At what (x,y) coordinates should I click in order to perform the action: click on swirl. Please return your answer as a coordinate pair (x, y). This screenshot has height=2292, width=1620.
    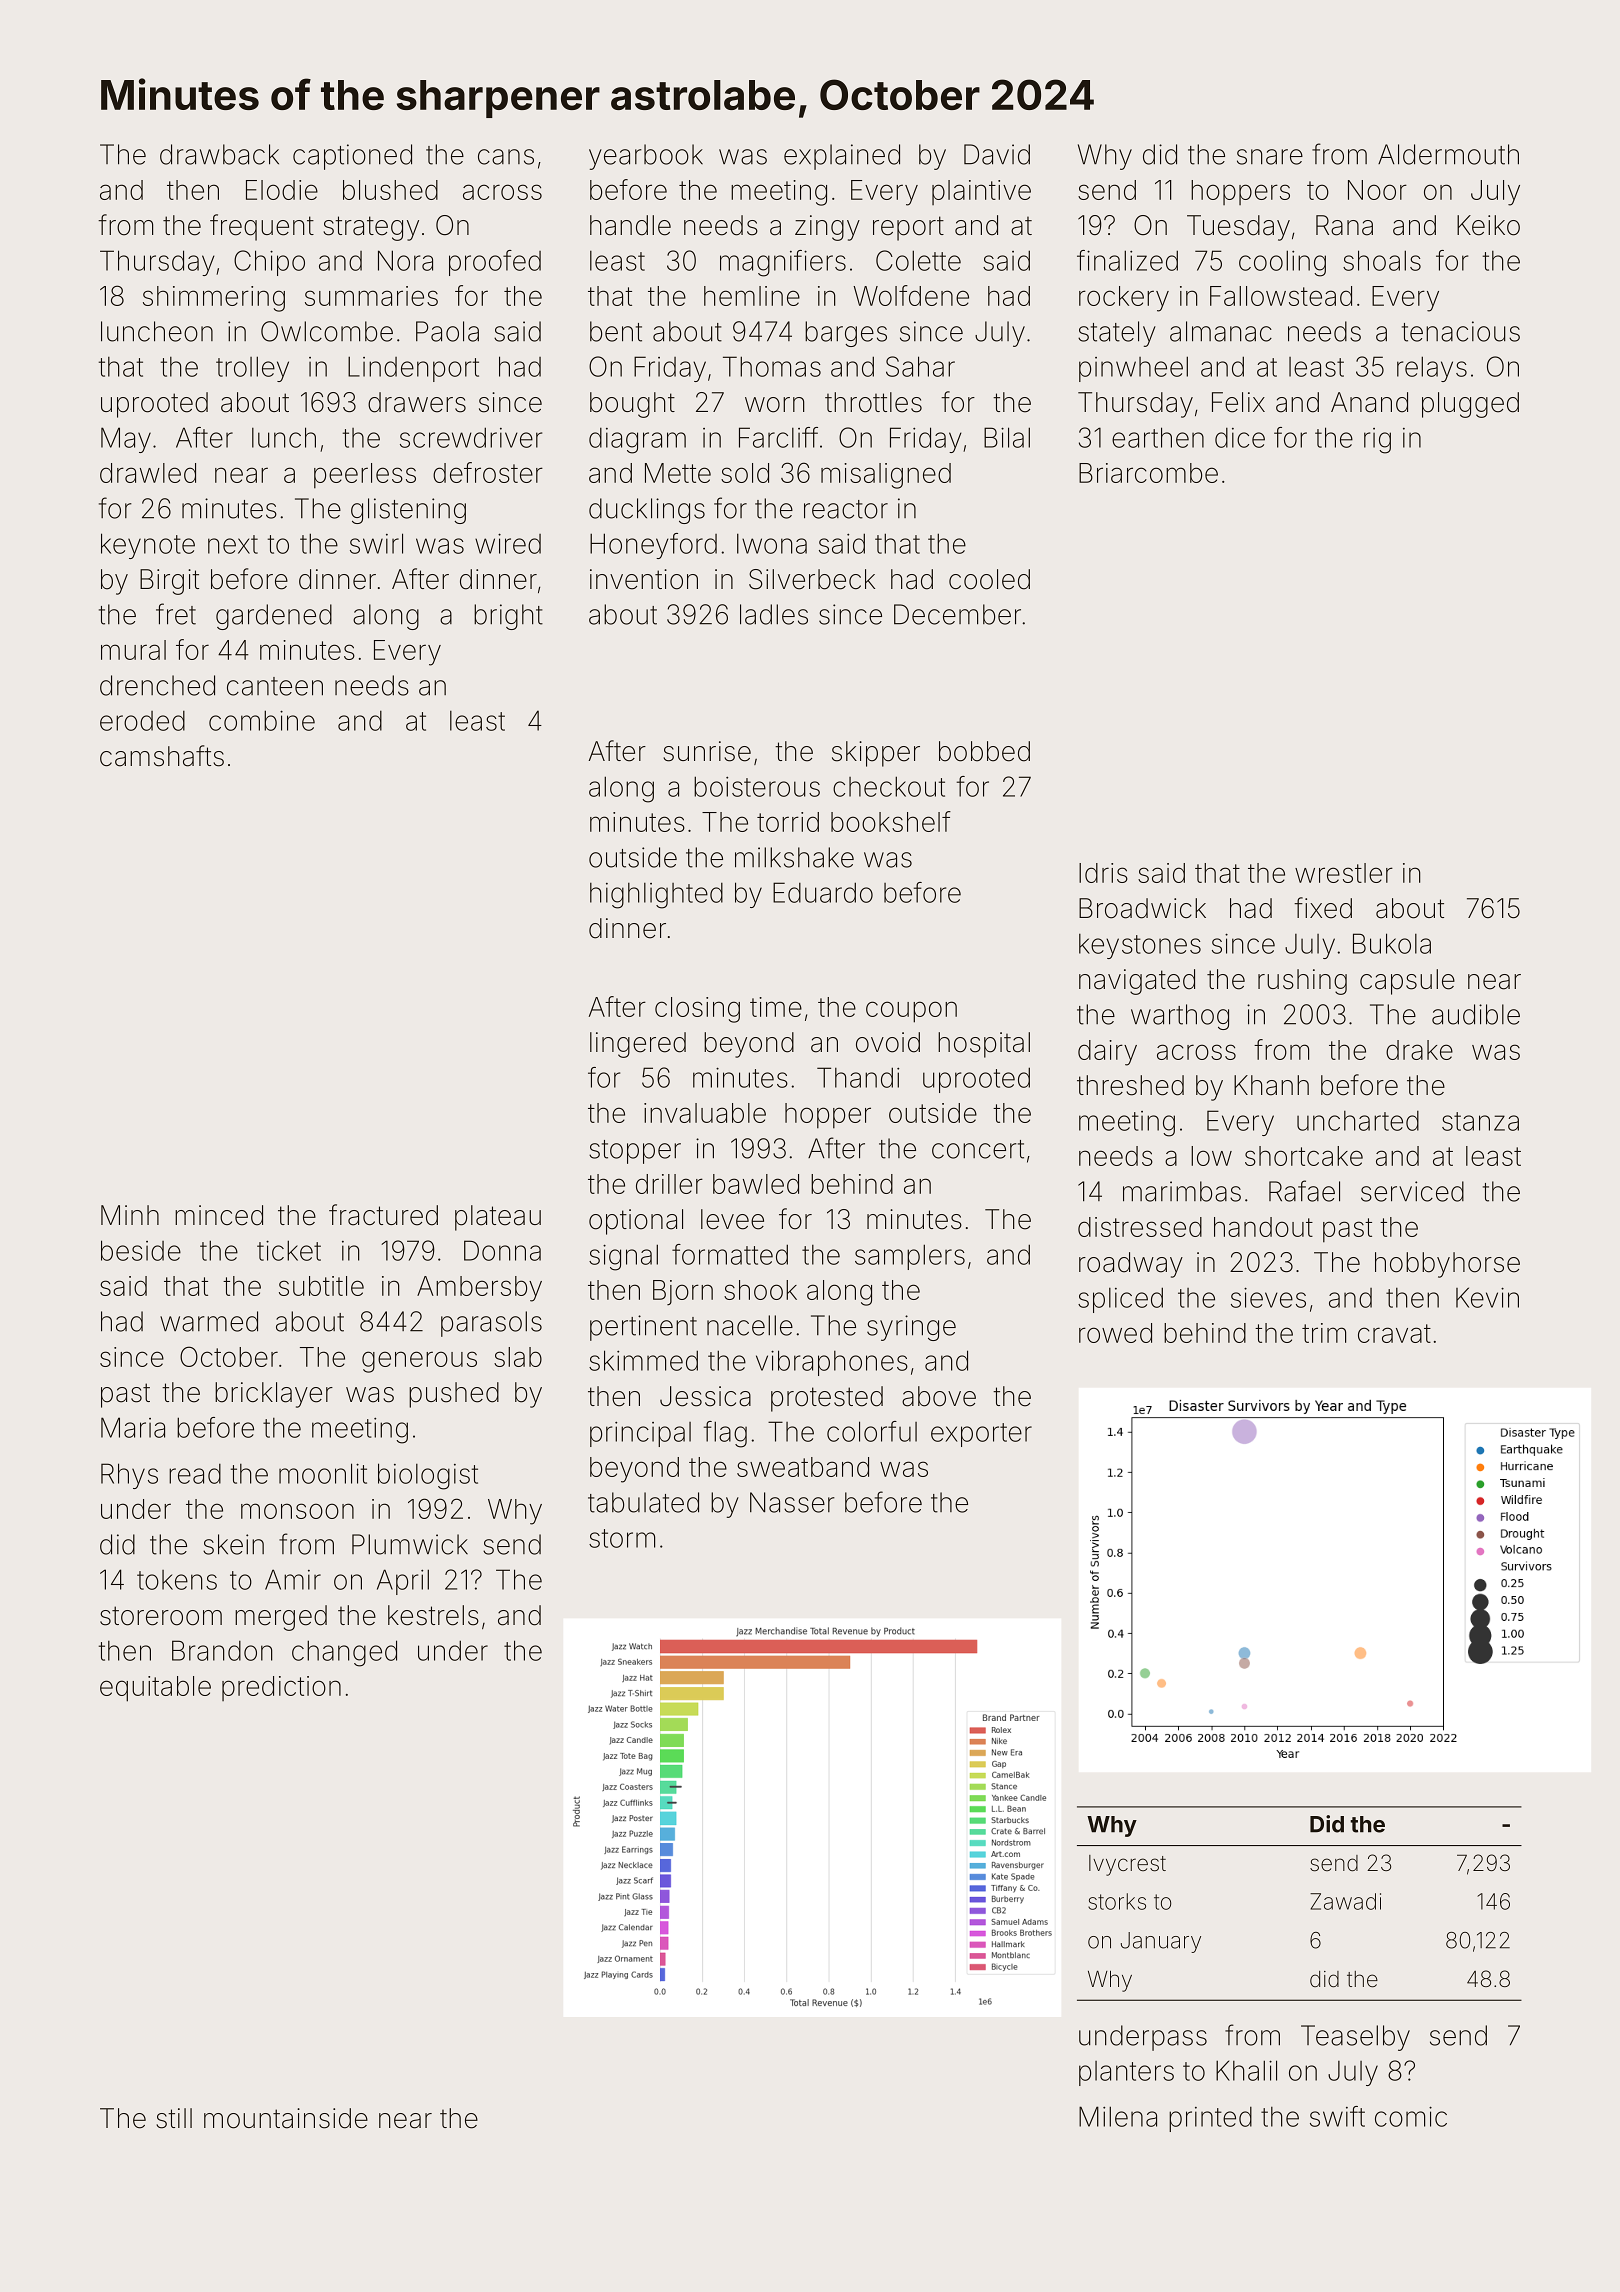
    Looking at the image, I should click on (376, 543).
